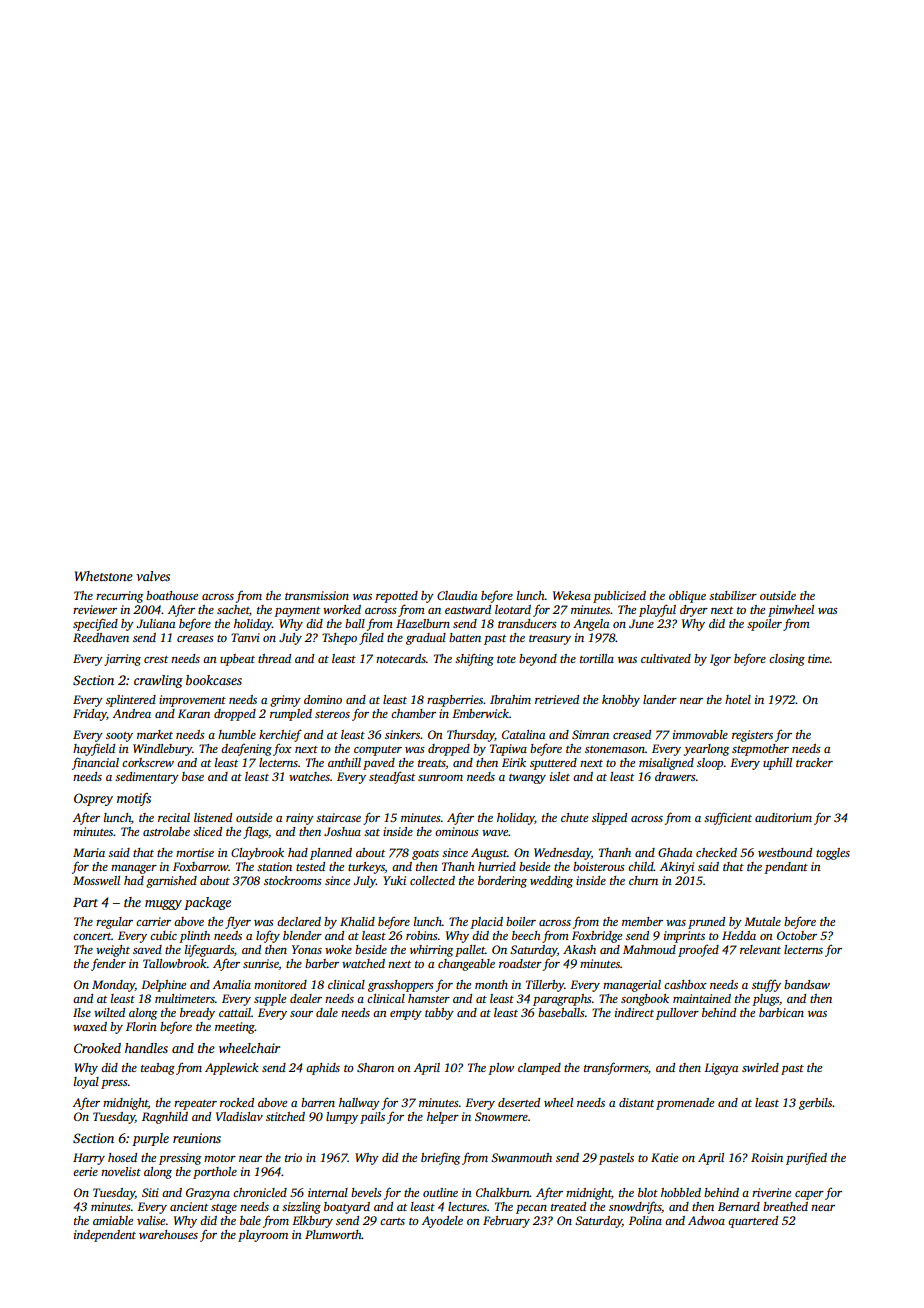 The width and height of the page is (924, 1308). What do you see at coordinates (645, 1220) in the page?
I see `Polina` at bounding box center [645, 1220].
